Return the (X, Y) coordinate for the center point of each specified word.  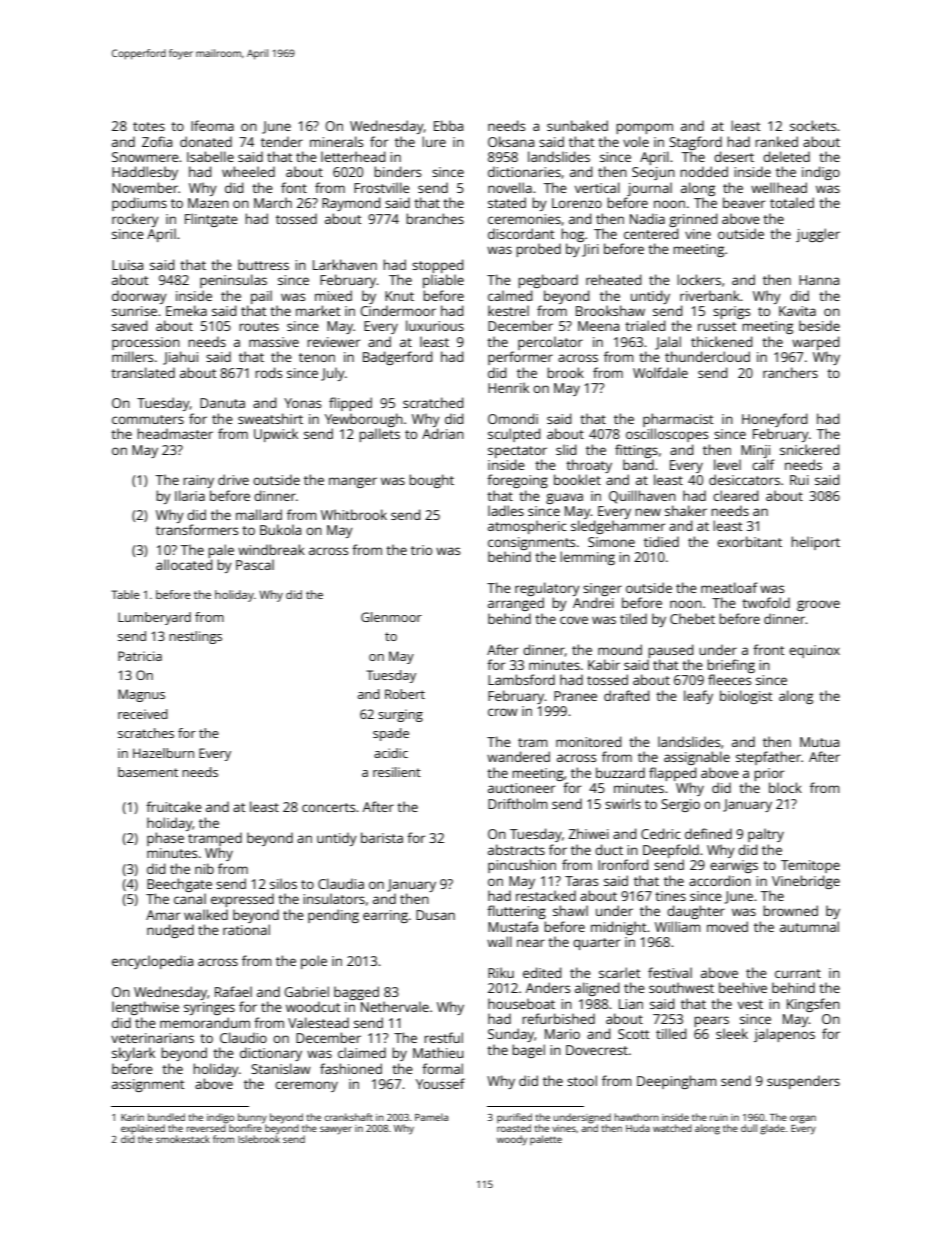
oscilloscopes (667, 435)
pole (314, 962)
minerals (336, 141)
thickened (722, 341)
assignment (148, 1085)
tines (670, 896)
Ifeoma (212, 125)
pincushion (522, 866)
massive (274, 342)
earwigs (734, 866)
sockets (813, 125)
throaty (589, 466)
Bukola (280, 529)
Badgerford (398, 358)
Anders (548, 987)
